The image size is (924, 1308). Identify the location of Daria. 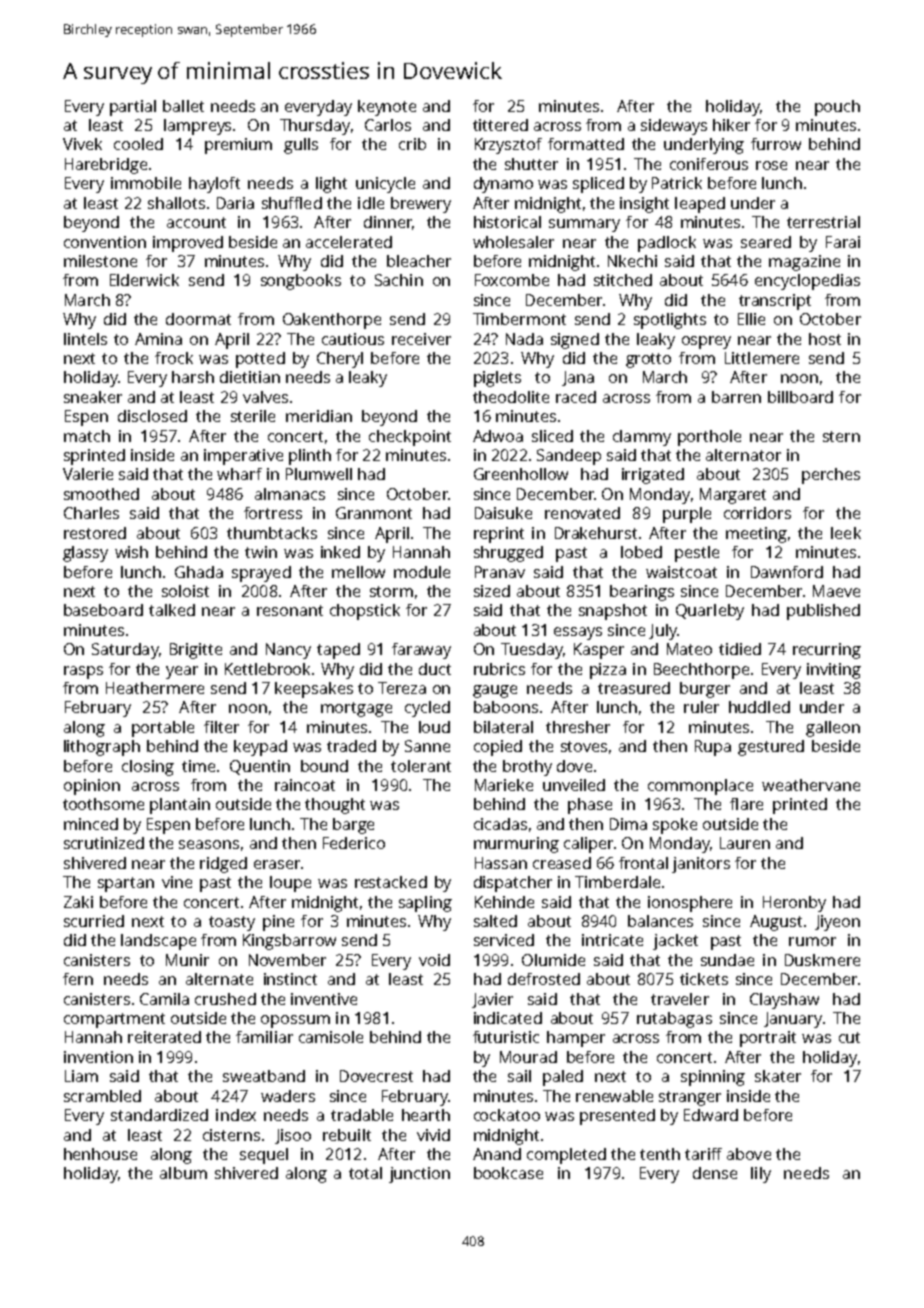
(235, 203).
